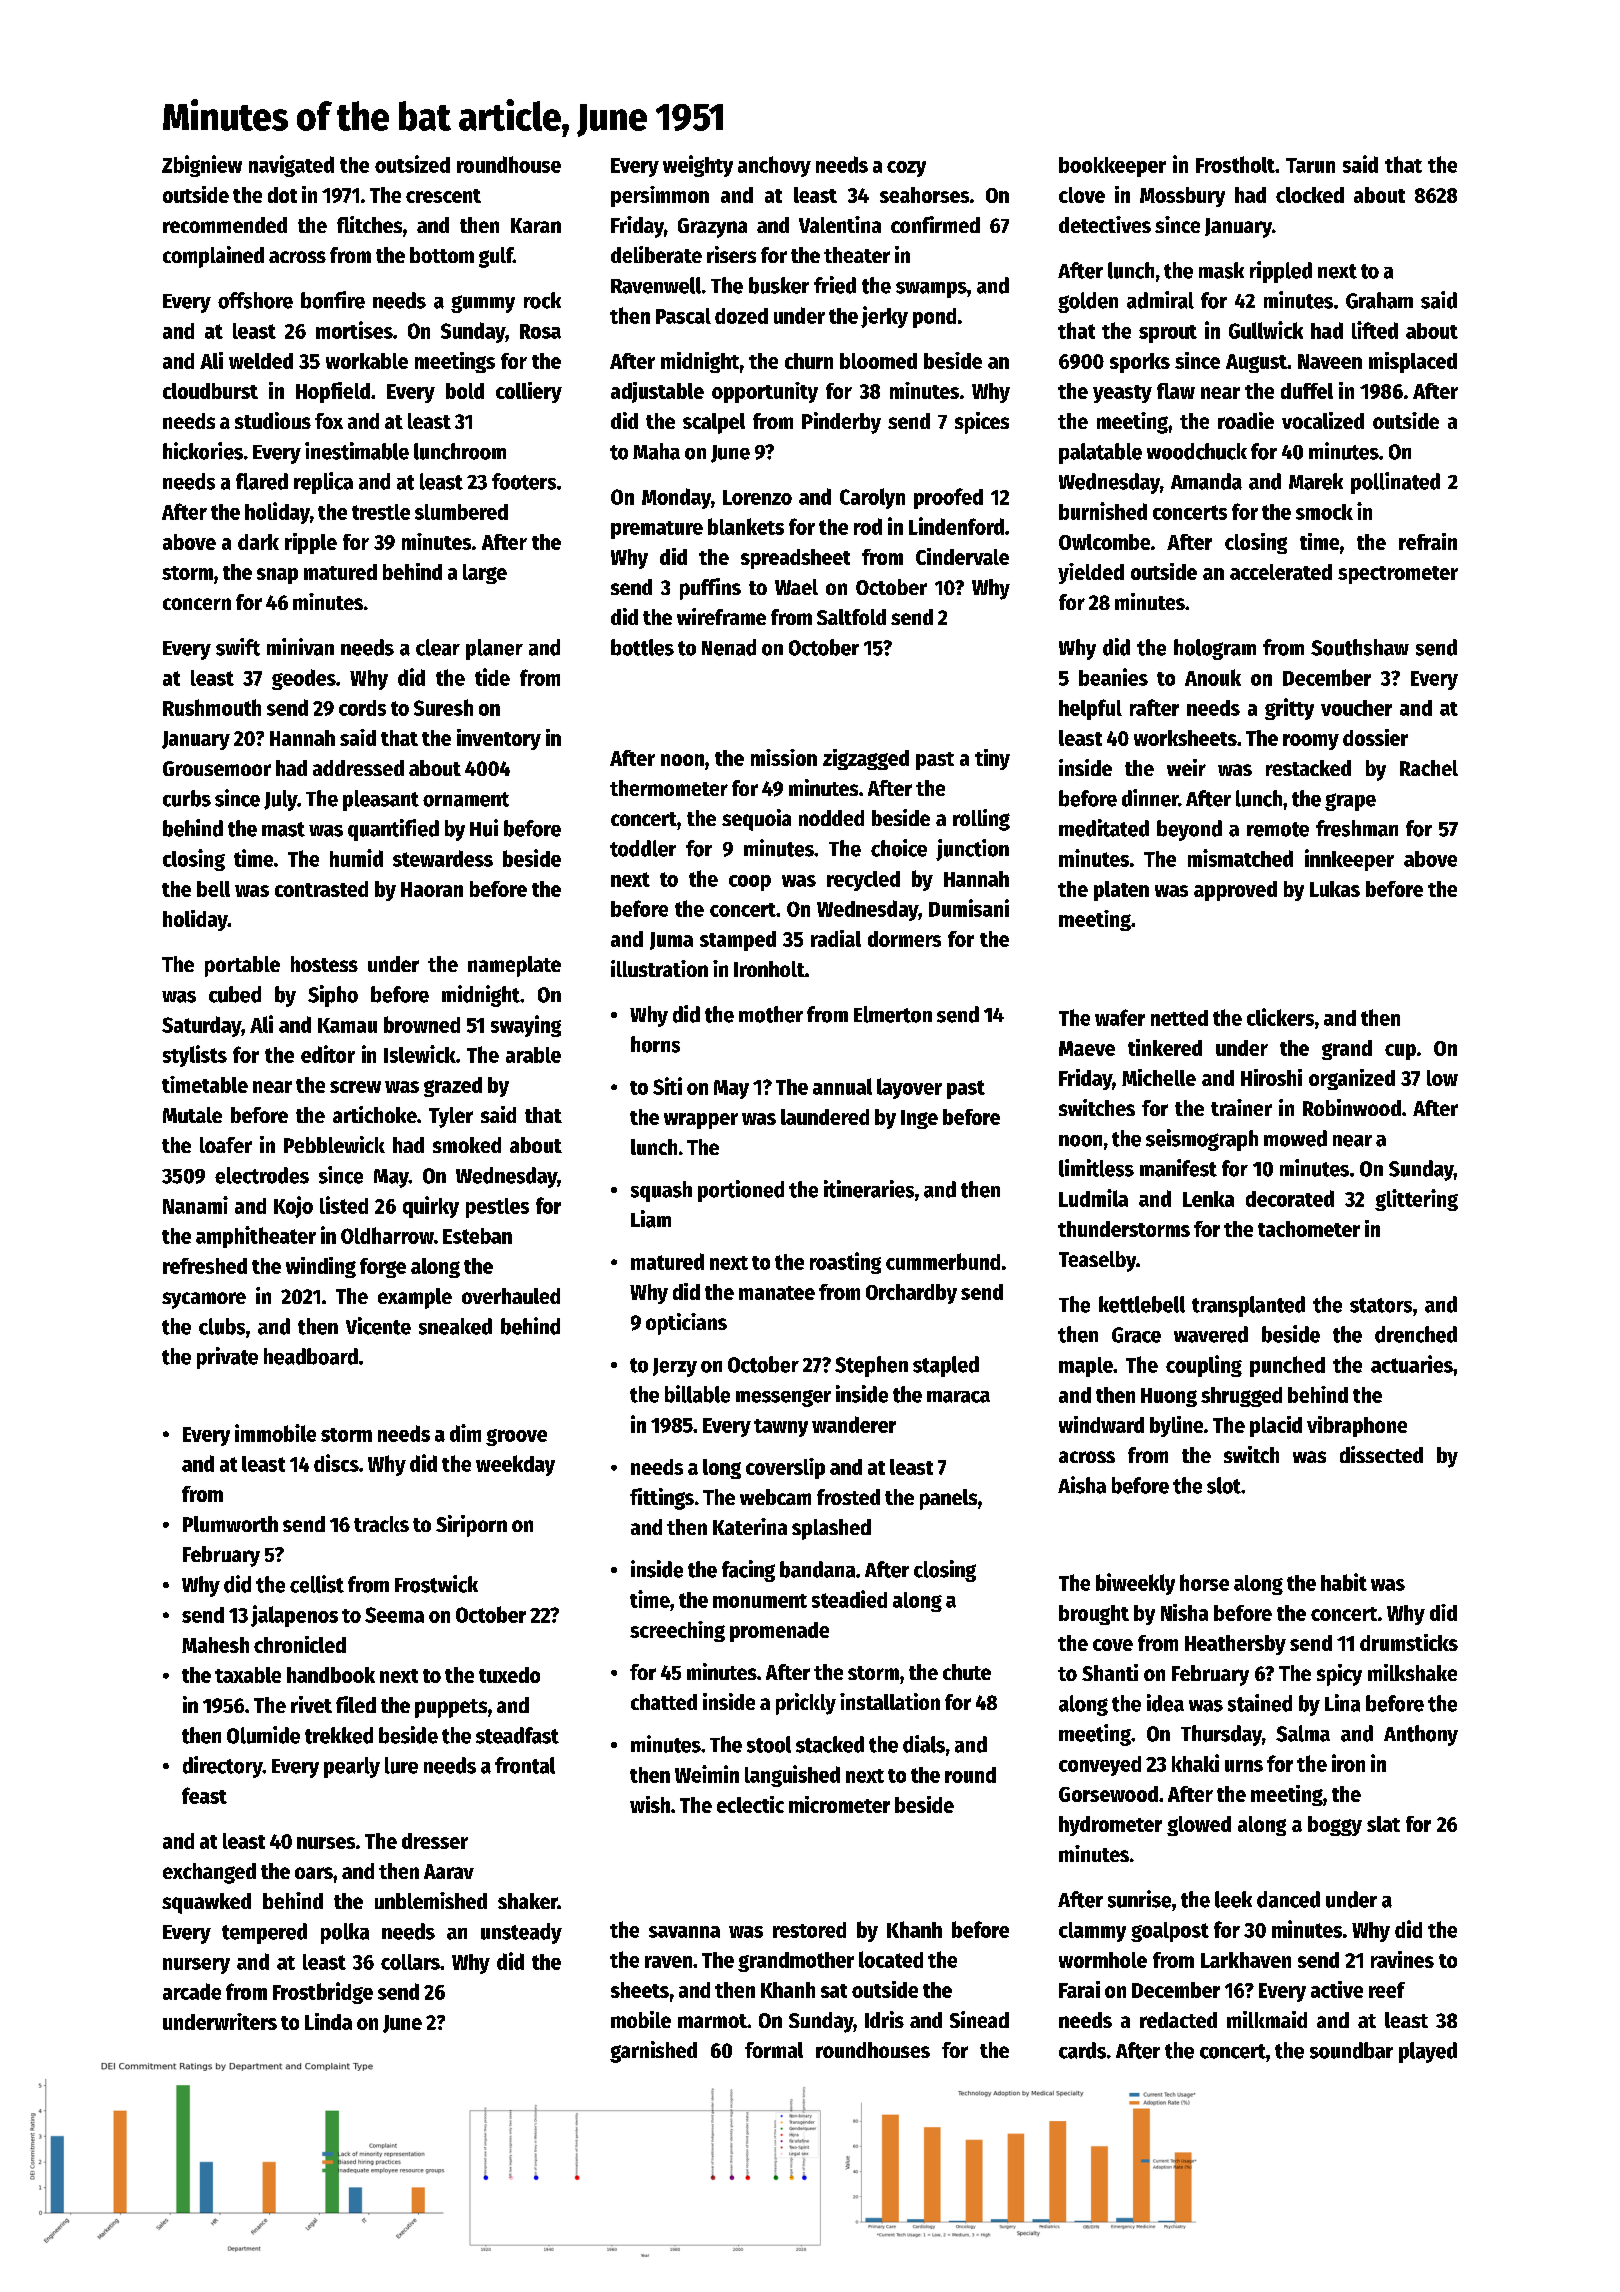 Image resolution: width=1620 pixels, height=2292 pixels. What do you see at coordinates (195, 1205) in the screenshot?
I see `Nanami` at bounding box center [195, 1205].
